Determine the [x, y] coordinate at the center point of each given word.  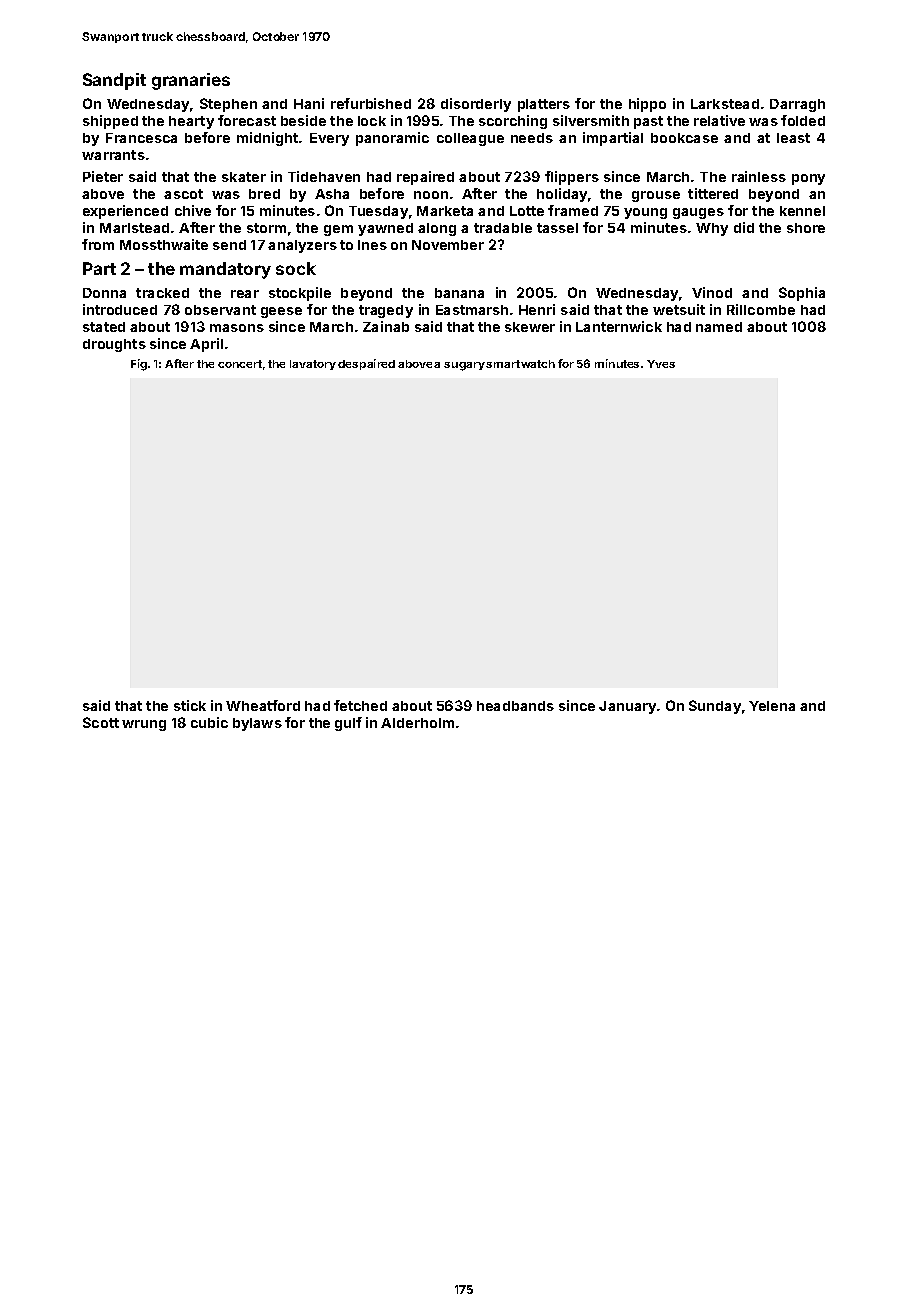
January [627, 707]
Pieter [103, 176]
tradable [503, 228]
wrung [144, 725]
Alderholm [417, 723]
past [648, 122]
